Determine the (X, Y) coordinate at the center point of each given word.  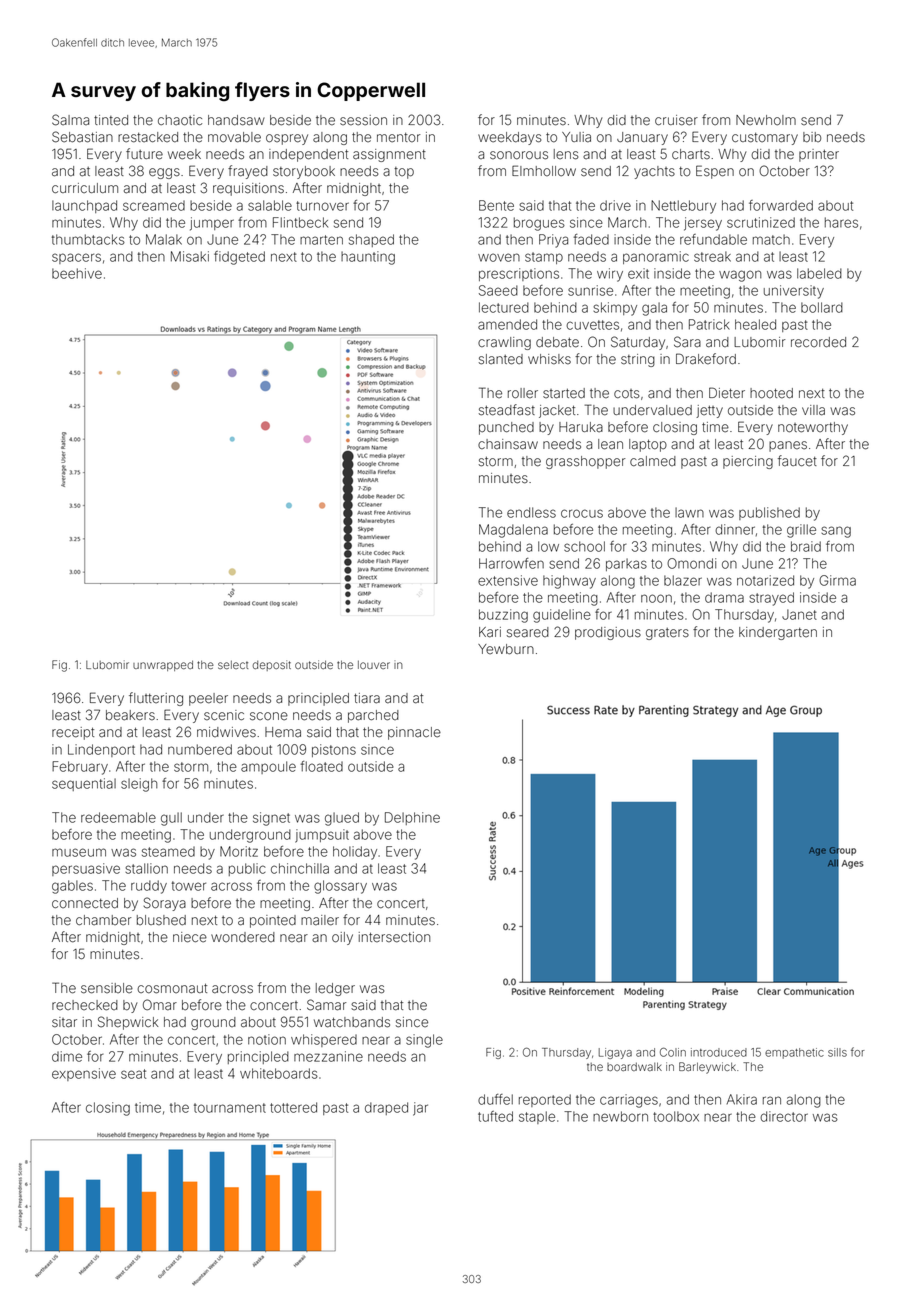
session (363, 120)
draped (386, 1108)
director (784, 1116)
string (638, 360)
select (233, 664)
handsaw (236, 120)
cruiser (676, 120)
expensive (84, 1074)
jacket (557, 411)
